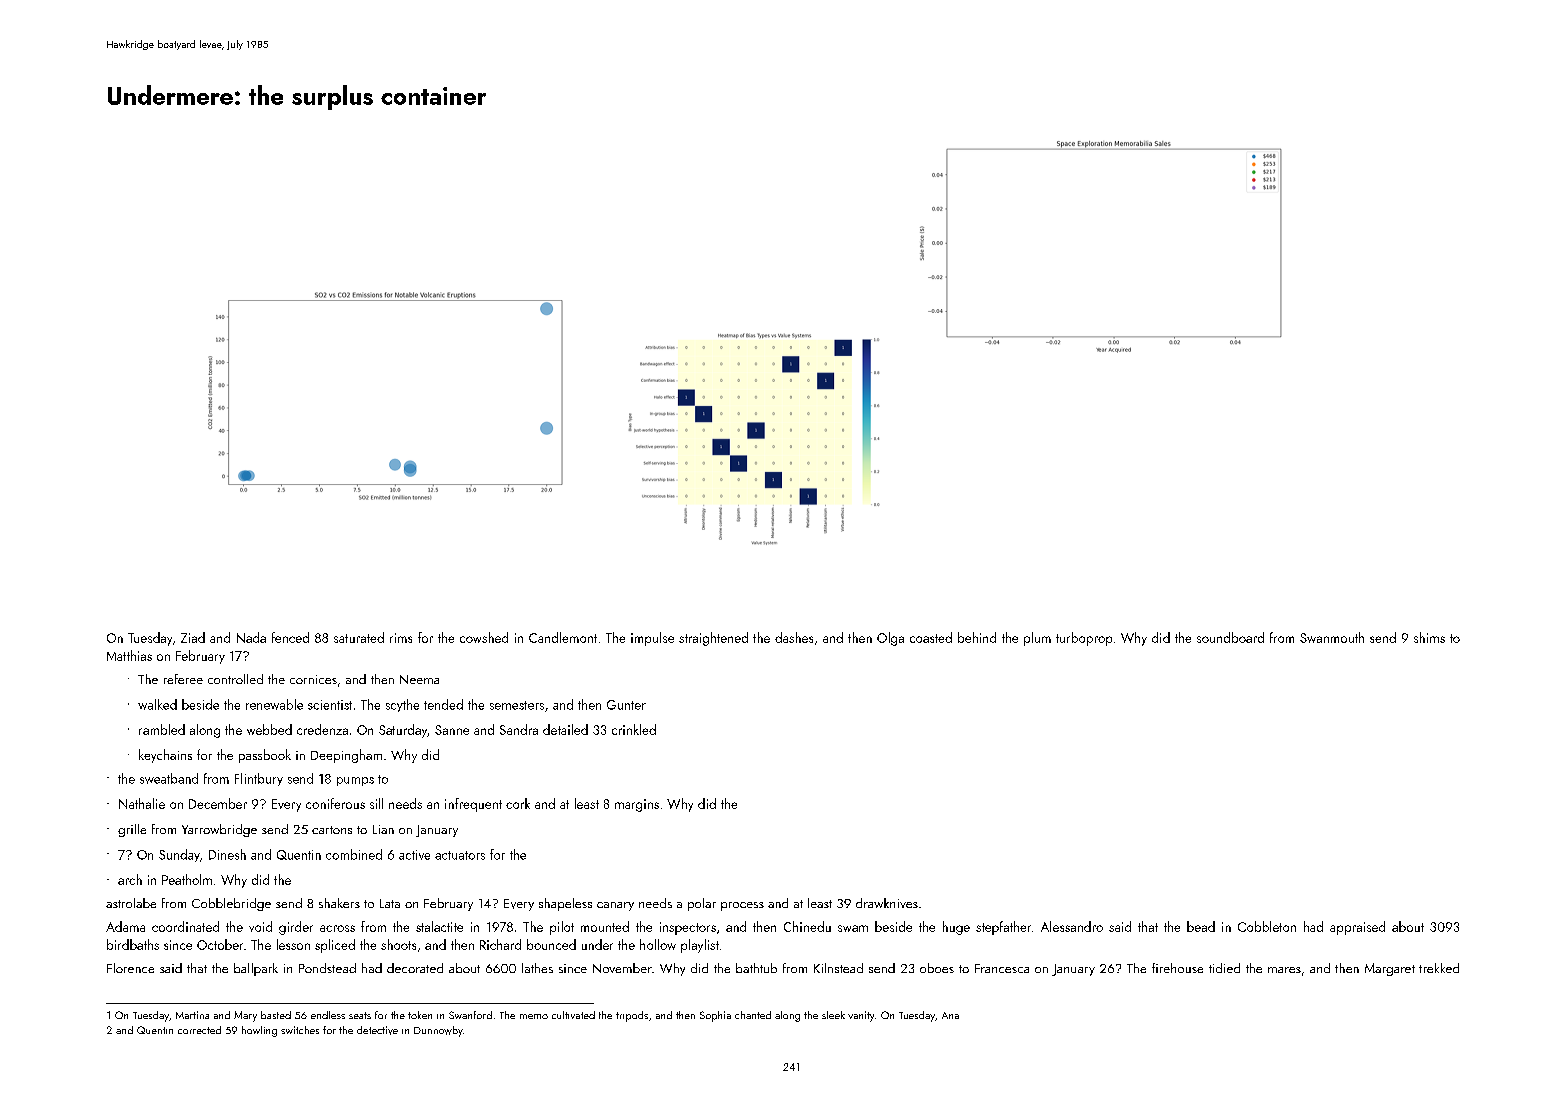 The image size is (1566, 1107). What do you see at coordinates (634, 729) in the screenshot?
I see `crinkled` at bounding box center [634, 729].
